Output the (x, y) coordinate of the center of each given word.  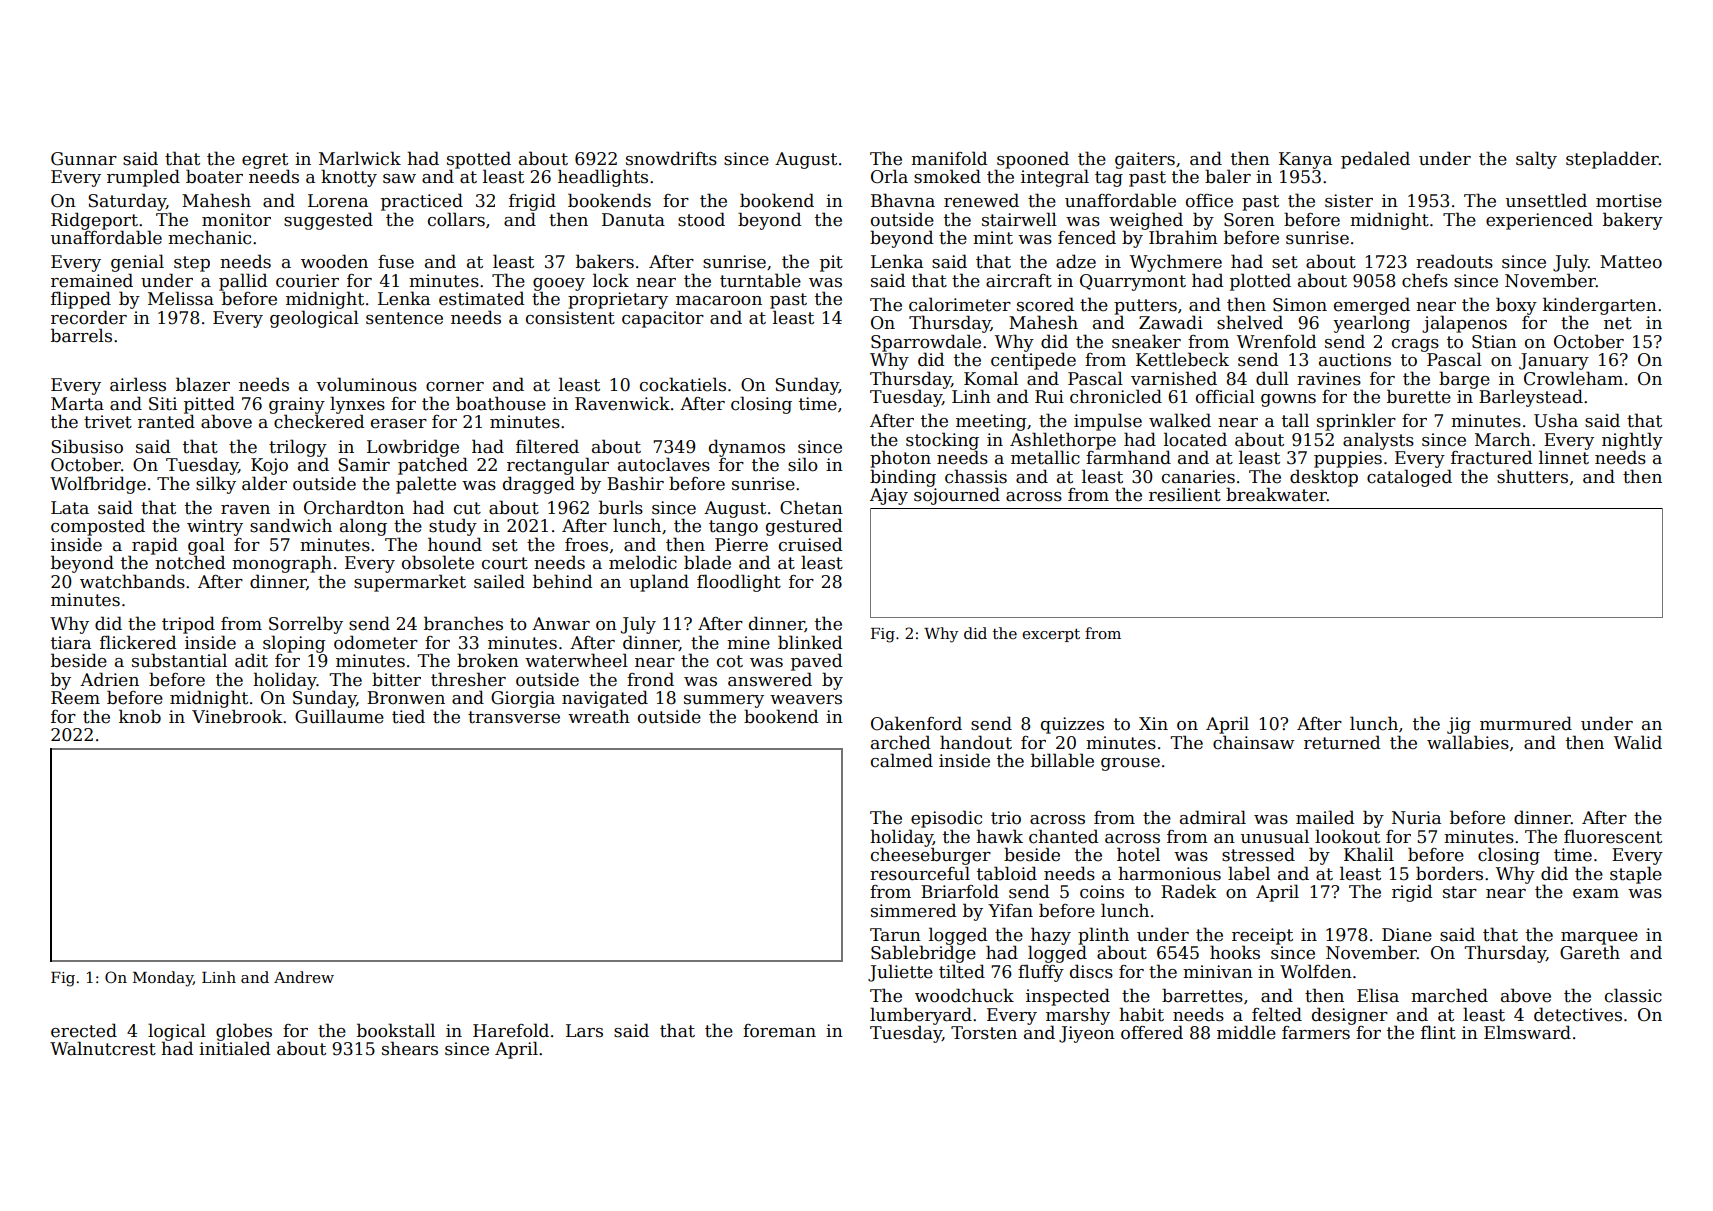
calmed (902, 760)
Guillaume (339, 716)
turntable (760, 280)
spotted (479, 160)
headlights (603, 178)
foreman (779, 1031)
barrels (81, 335)
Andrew (304, 977)
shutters (1532, 476)
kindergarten (1600, 306)
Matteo (1631, 262)
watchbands (132, 581)
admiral (1213, 817)
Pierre (741, 545)
